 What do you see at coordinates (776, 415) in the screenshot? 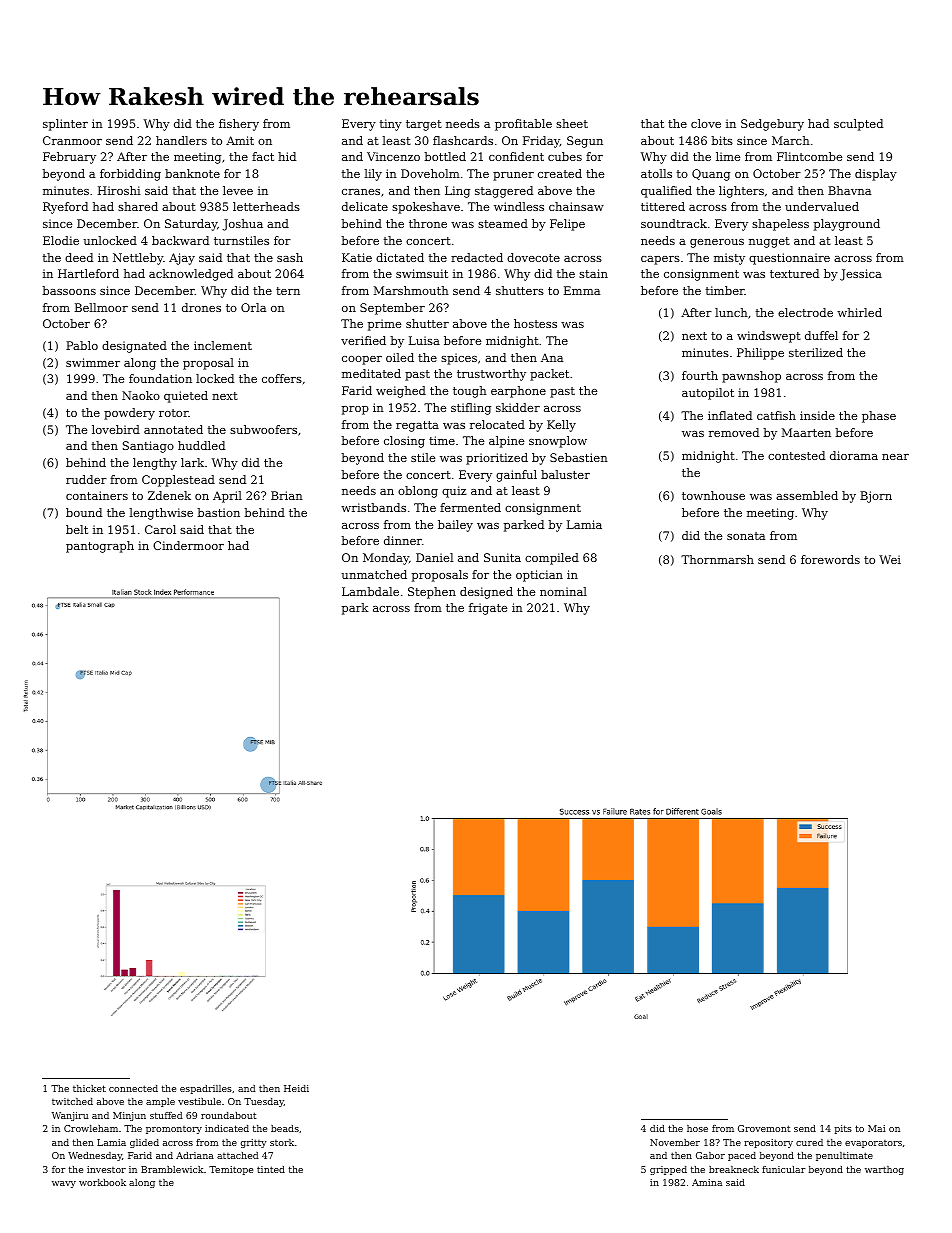
I see `catfish` at bounding box center [776, 415].
